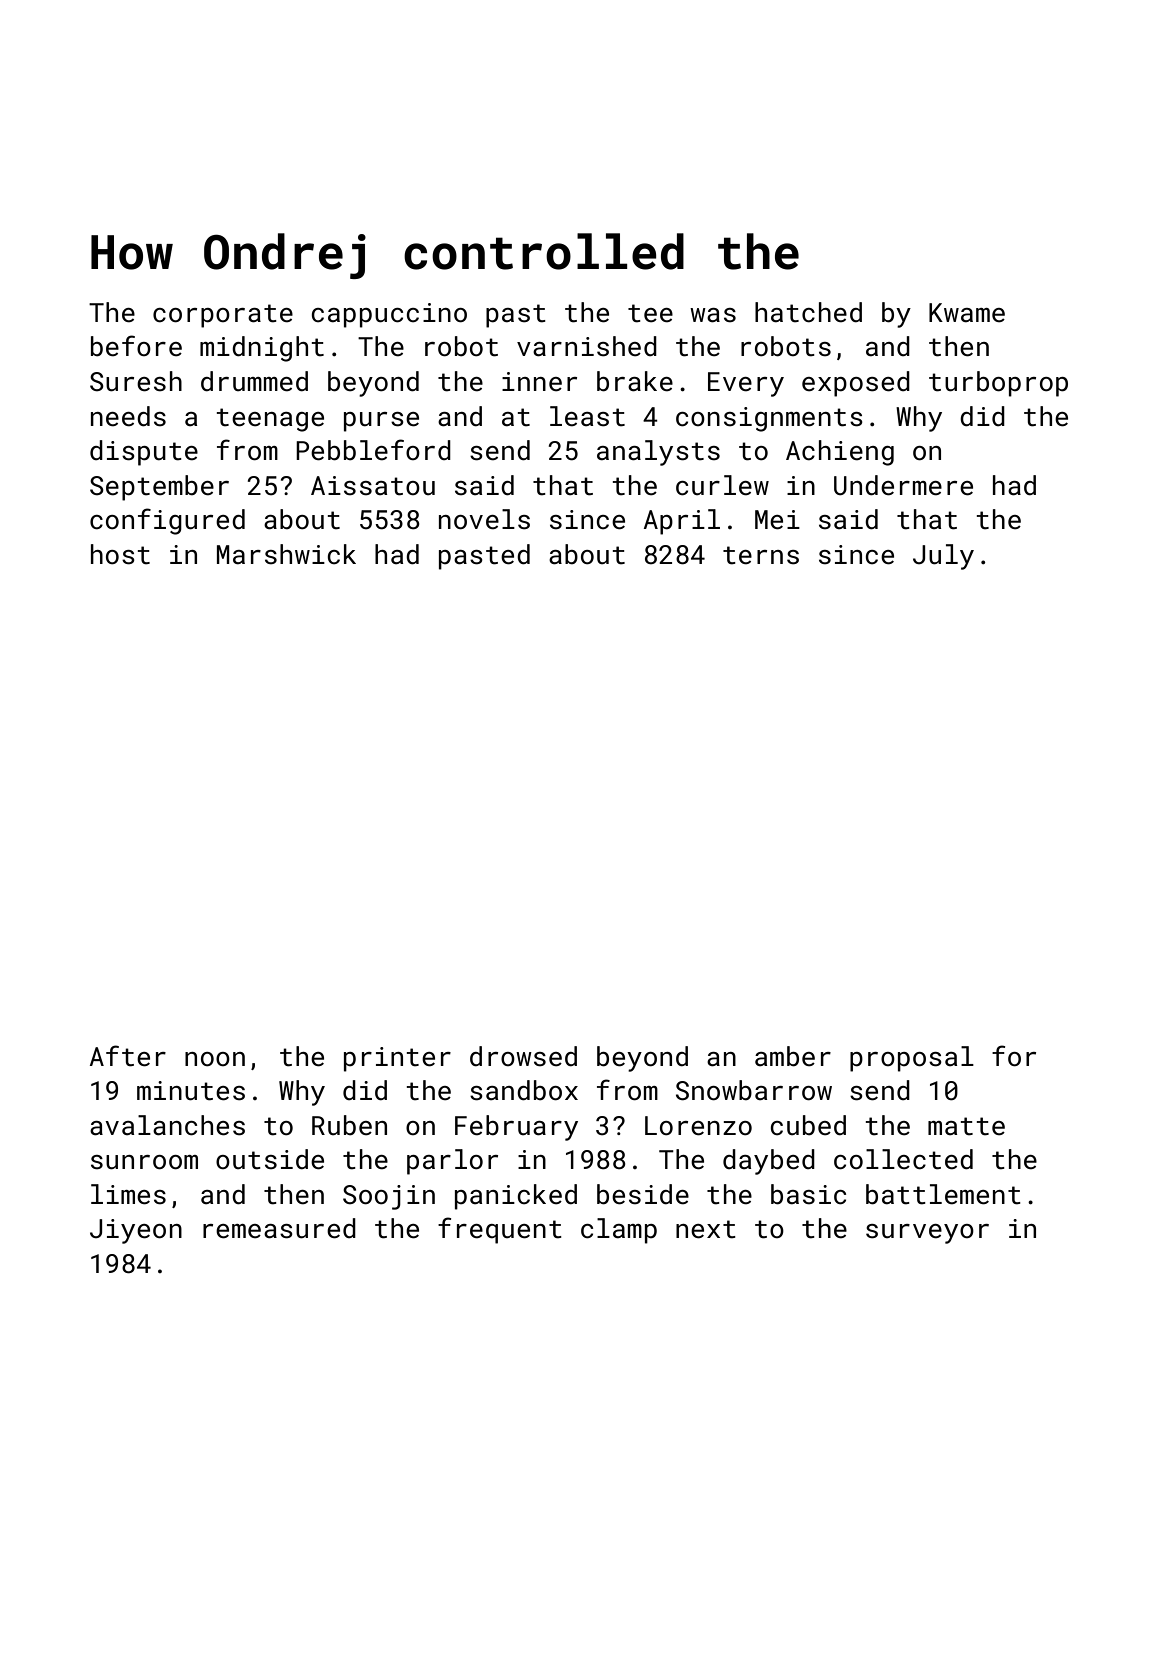  Describe the element at coordinates (808, 312) in the image. I see `hatched` at that location.
